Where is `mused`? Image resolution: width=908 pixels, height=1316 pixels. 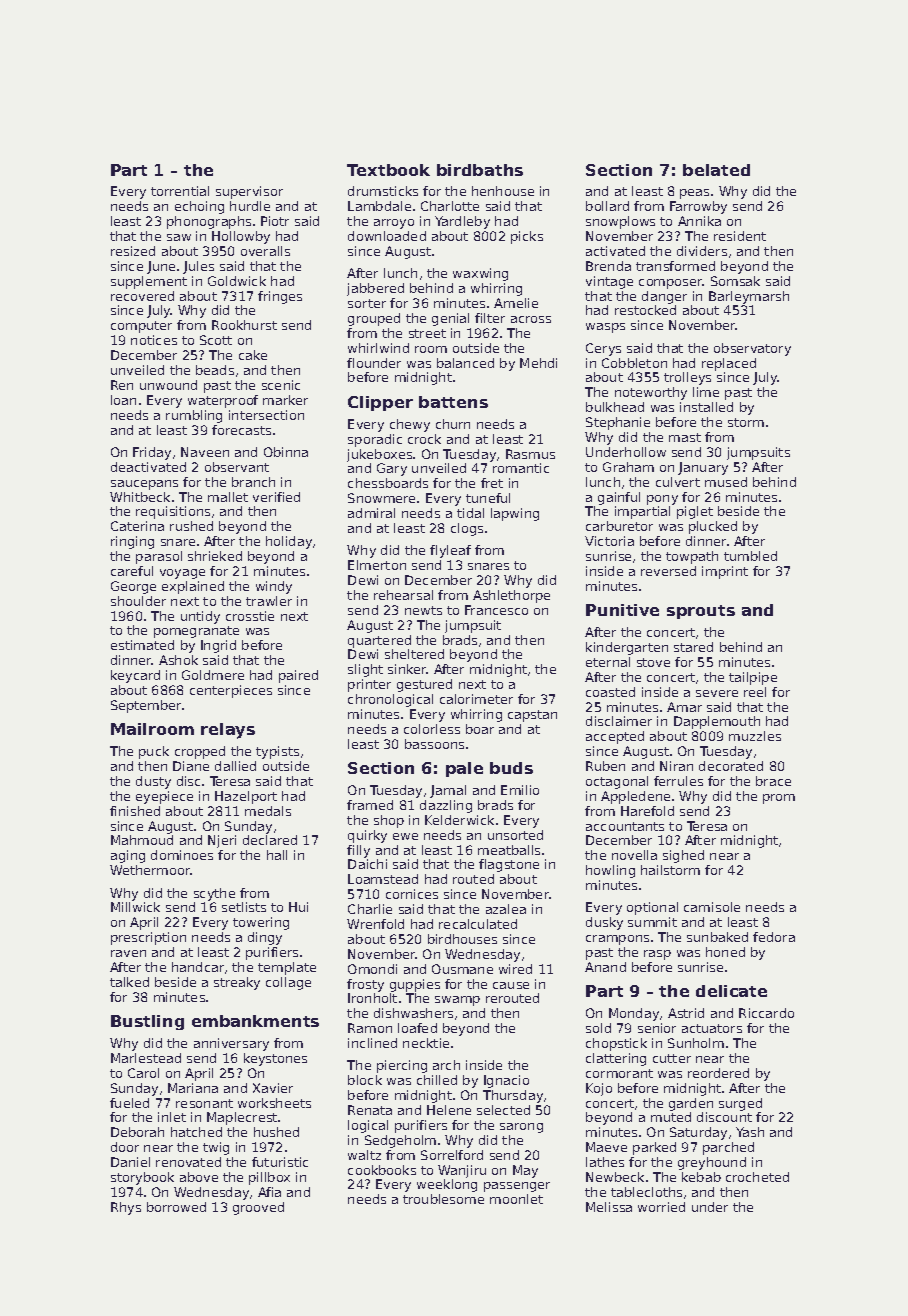 mused is located at coordinates (726, 482).
